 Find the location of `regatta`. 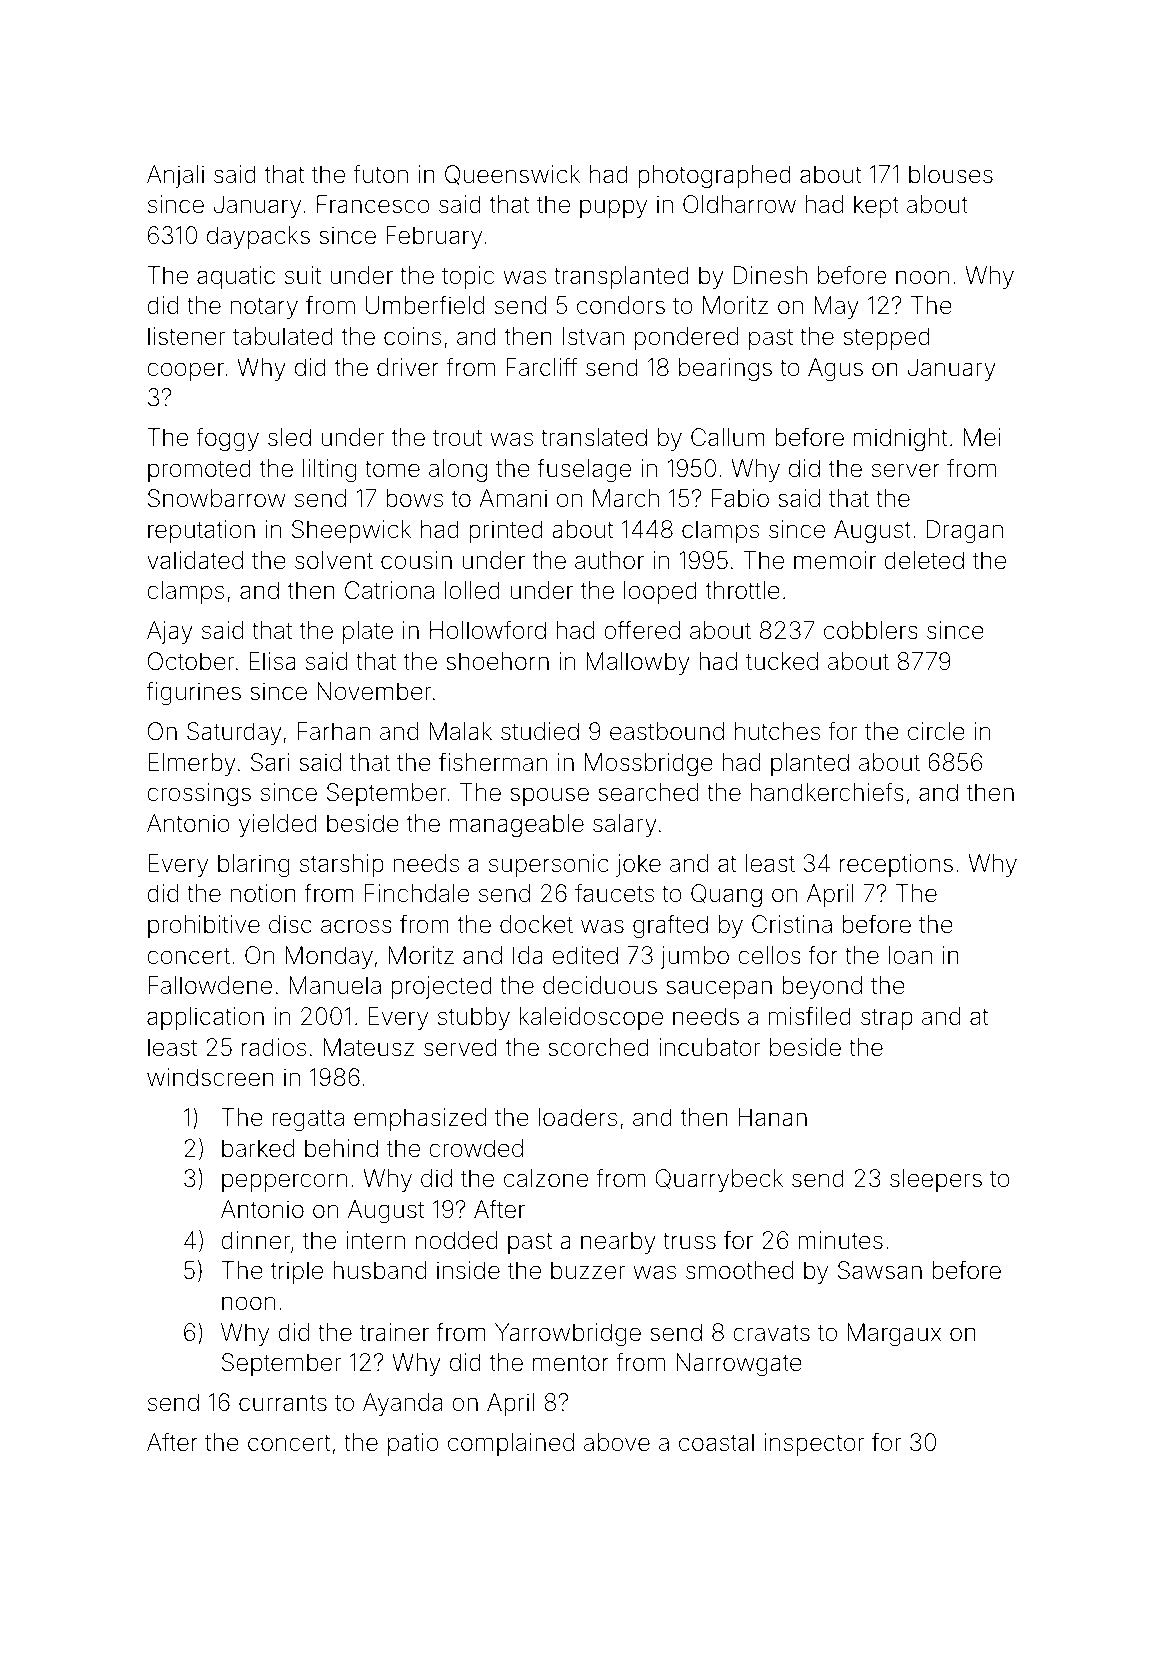

regatta is located at coordinates (308, 1120).
